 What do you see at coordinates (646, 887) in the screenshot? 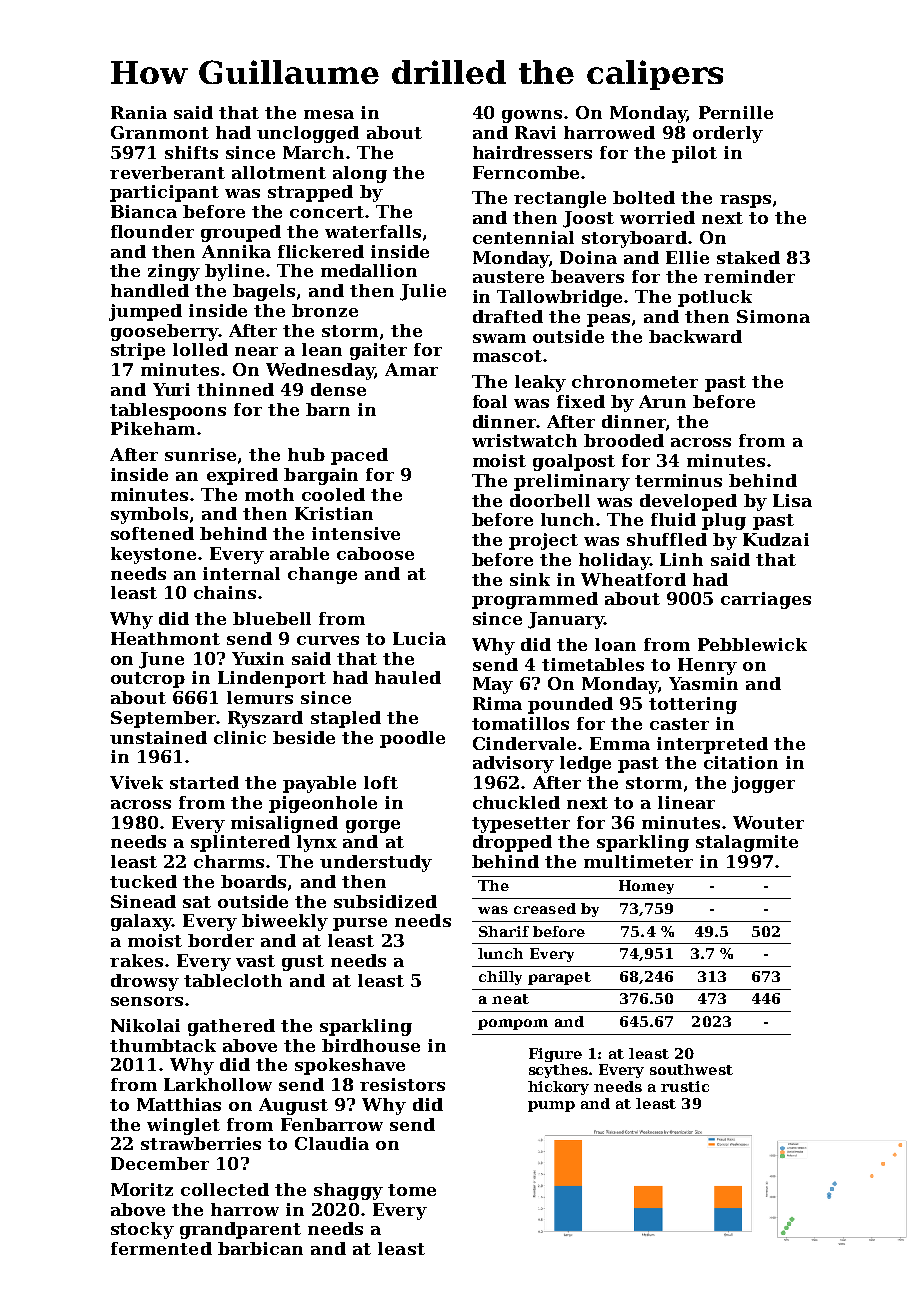
I see `Homey` at bounding box center [646, 887].
